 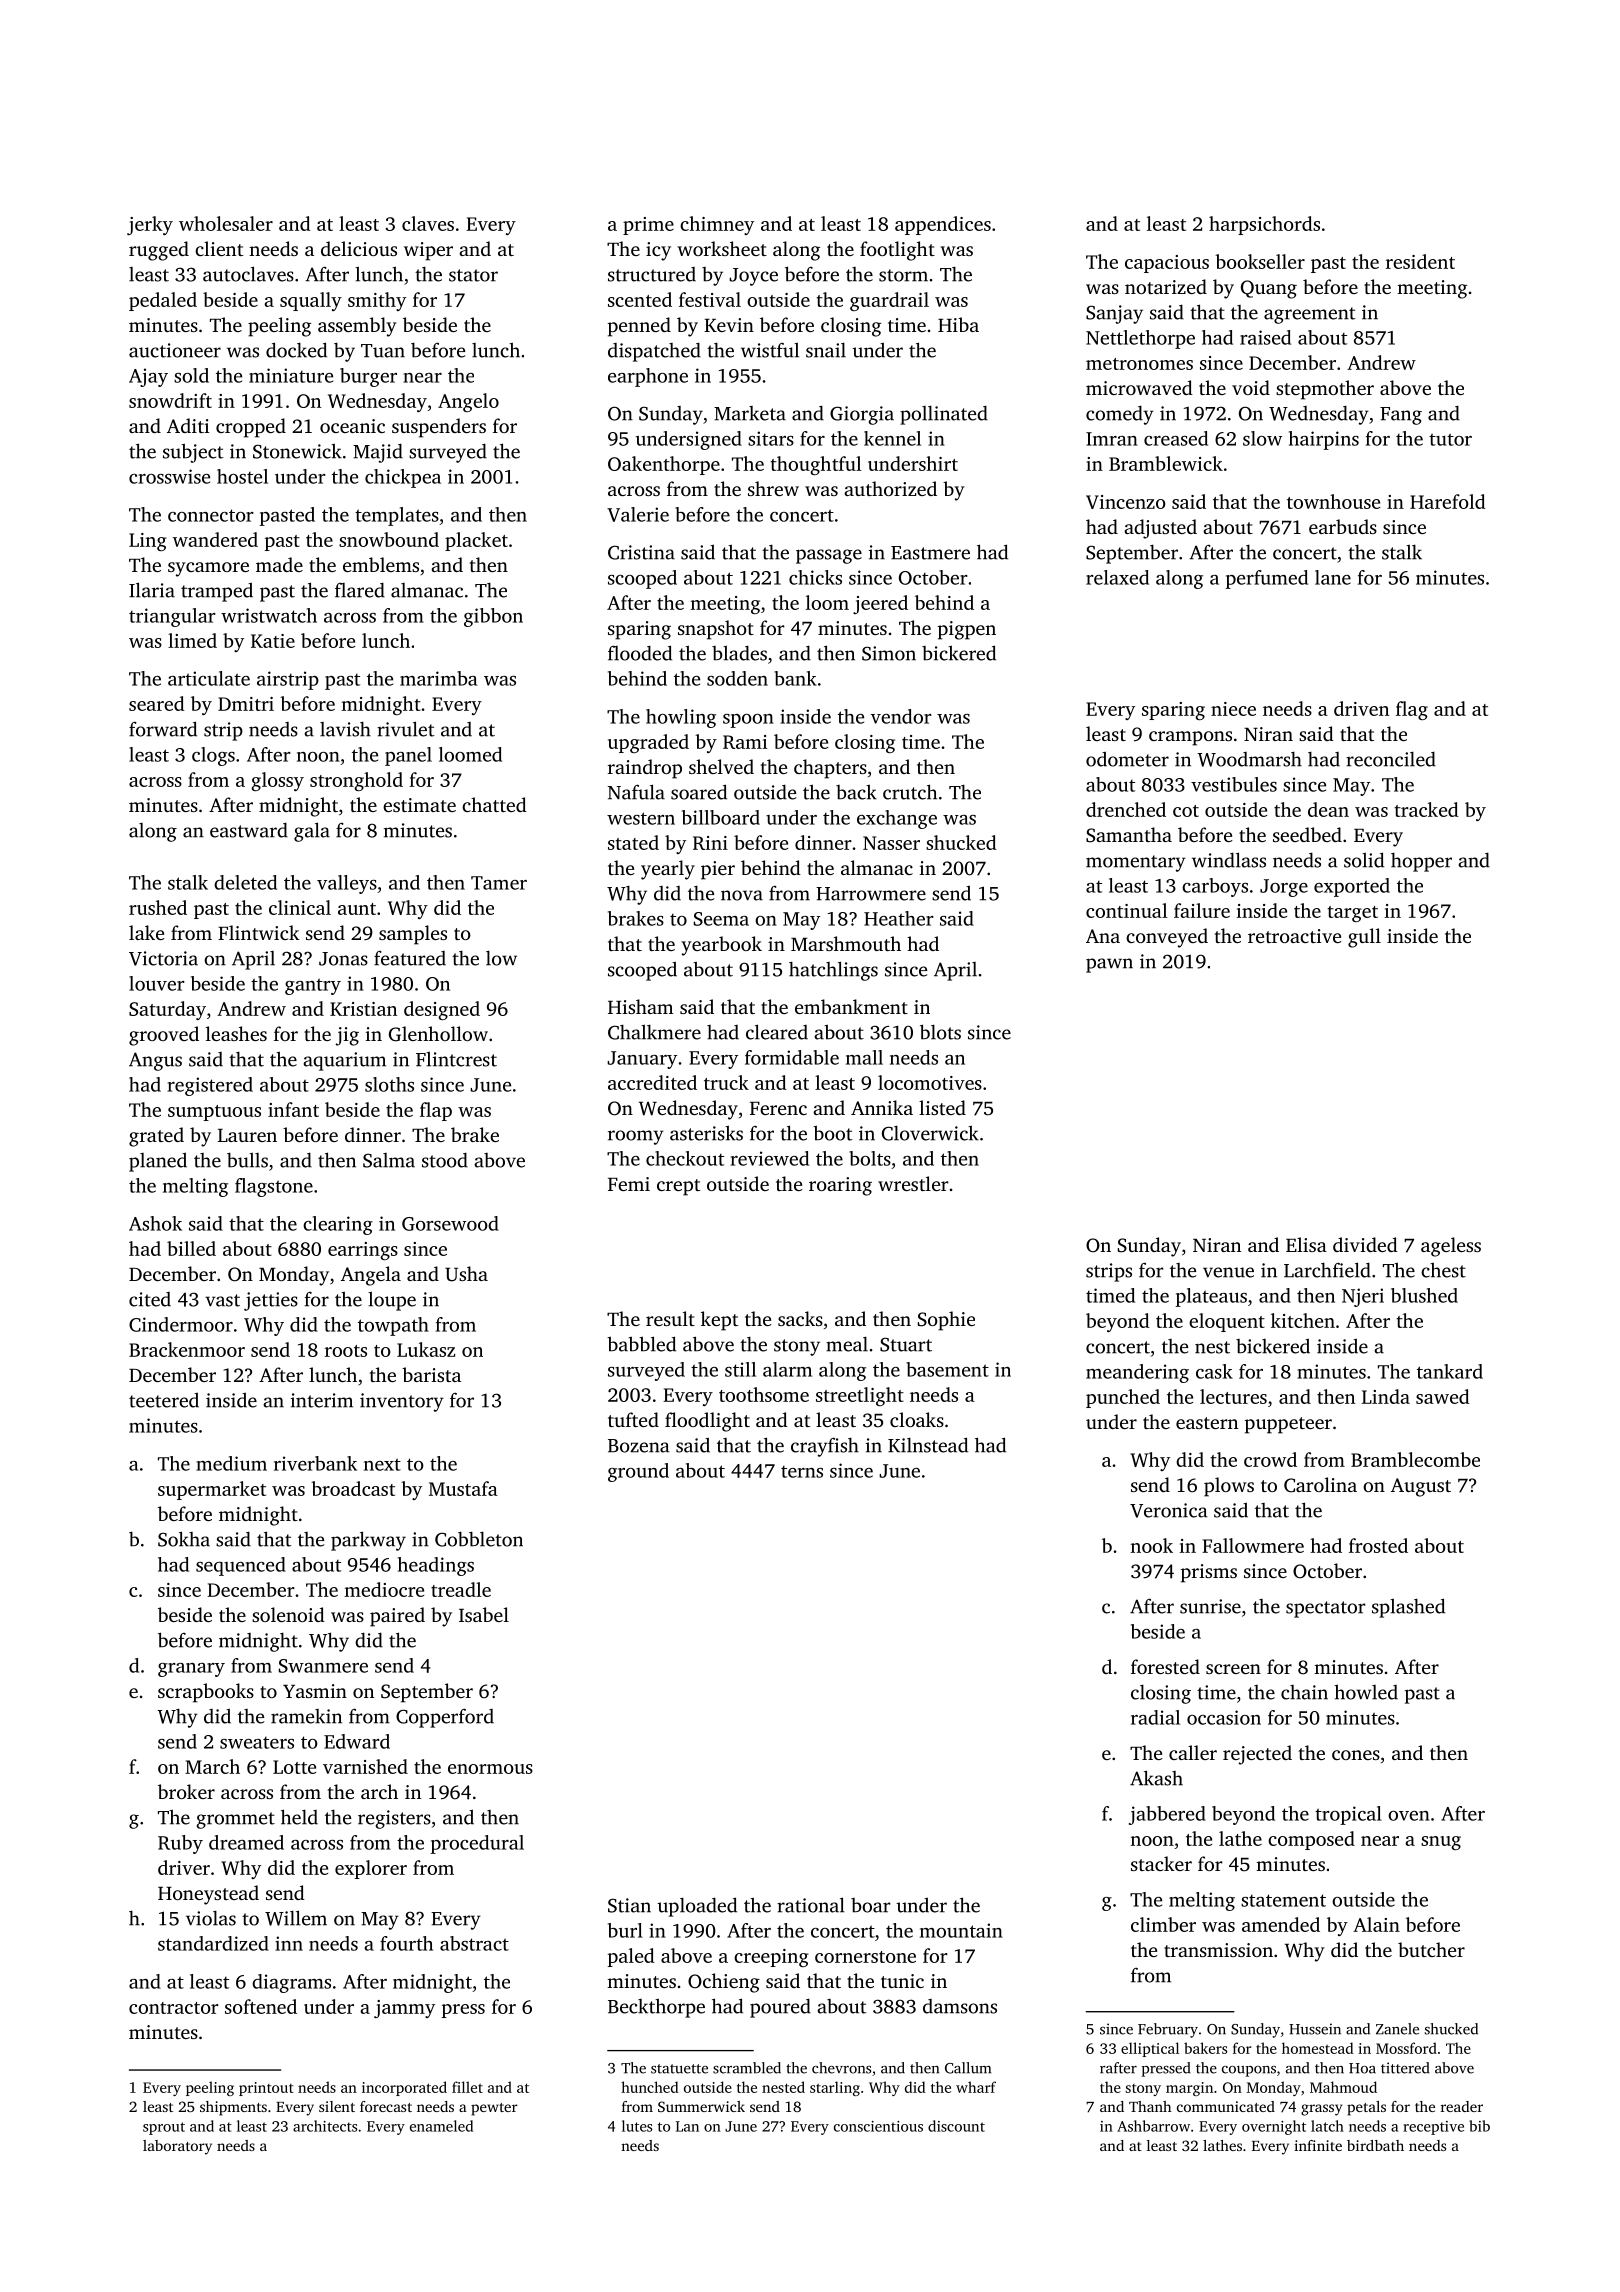 I want to click on forested, so click(x=1165, y=1666).
